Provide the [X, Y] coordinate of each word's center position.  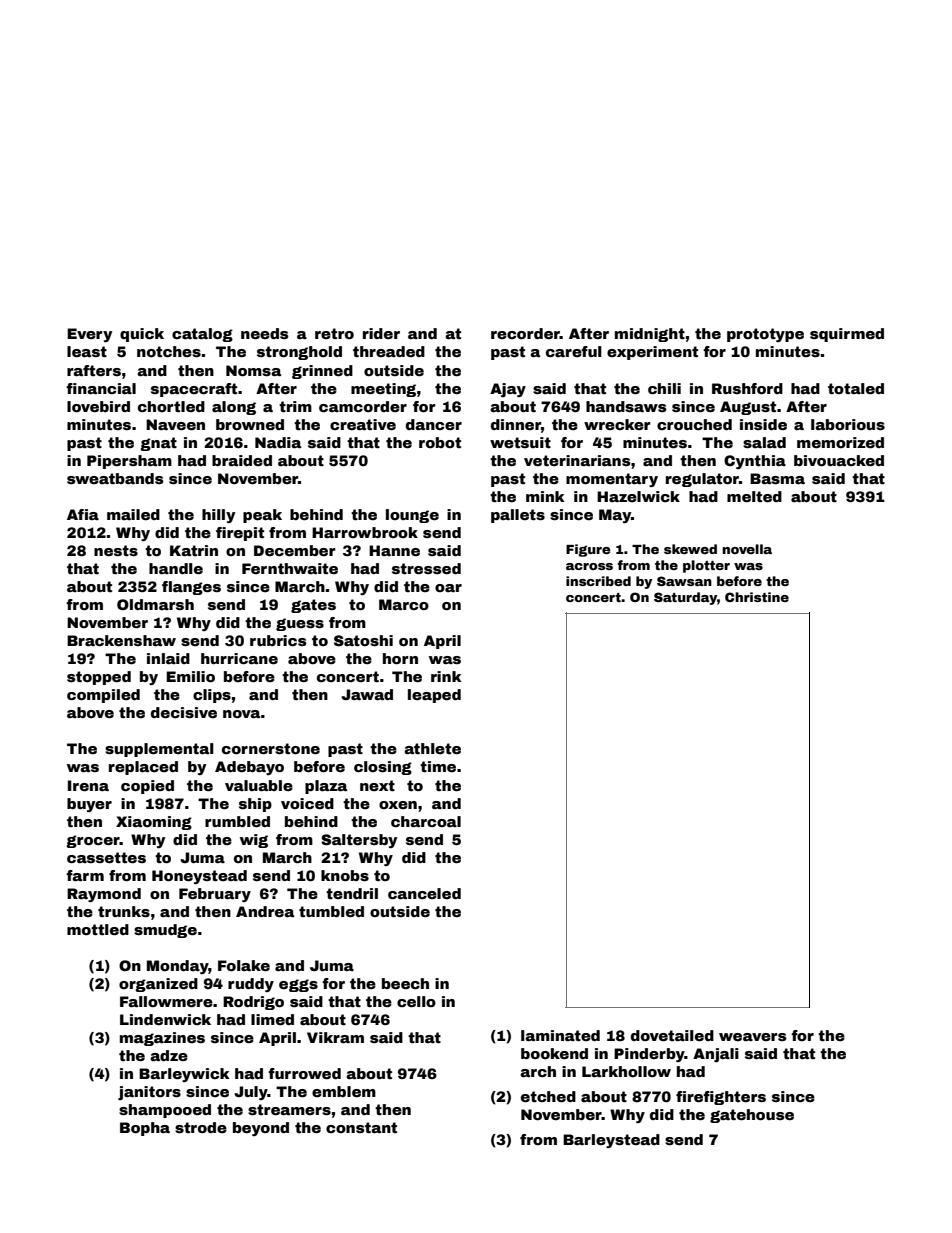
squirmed [847, 335]
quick [142, 335]
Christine [757, 597]
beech [405, 983]
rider [381, 333]
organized [158, 985]
